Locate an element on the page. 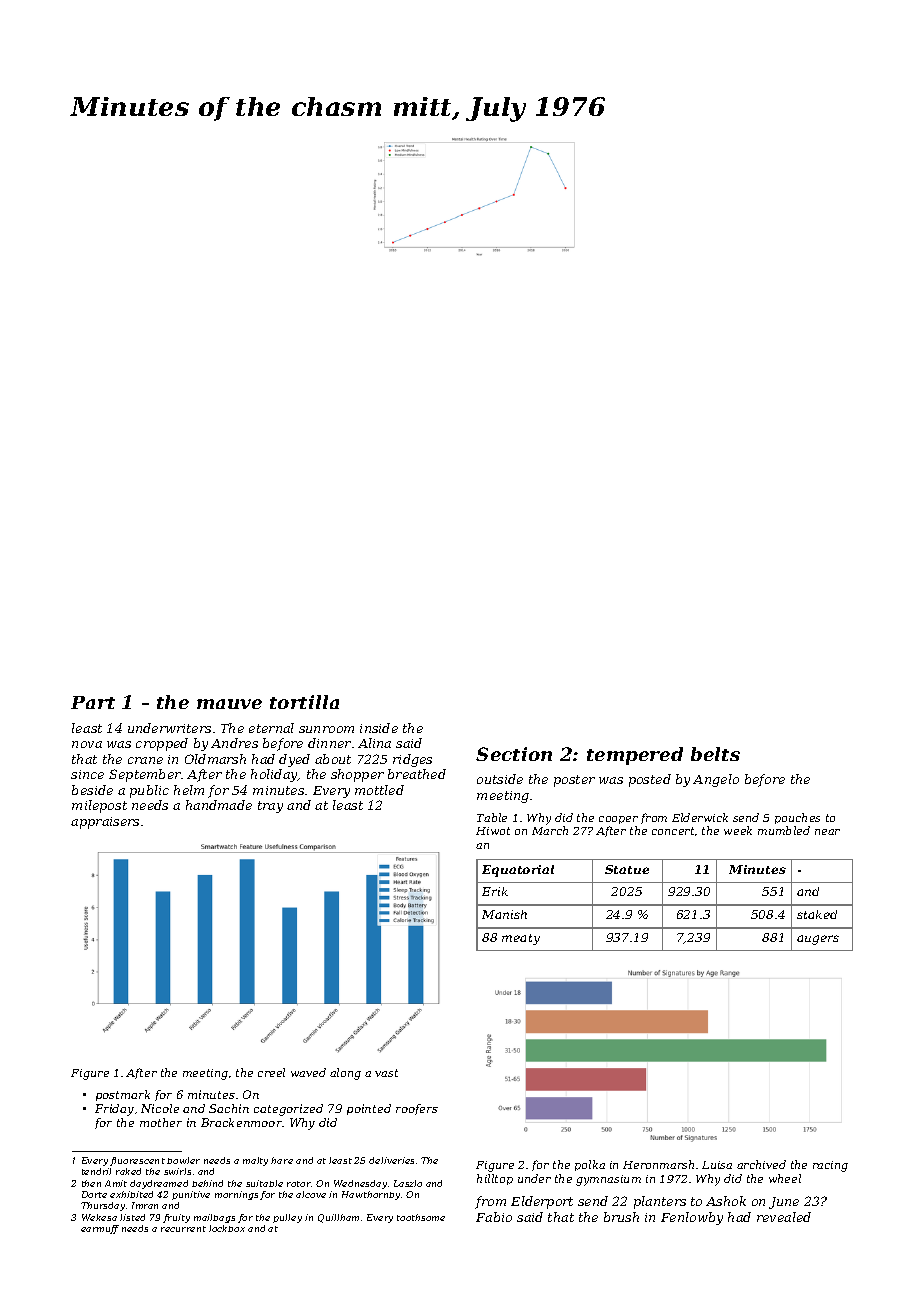 The image size is (924, 1308). roofers is located at coordinates (417, 1109).
